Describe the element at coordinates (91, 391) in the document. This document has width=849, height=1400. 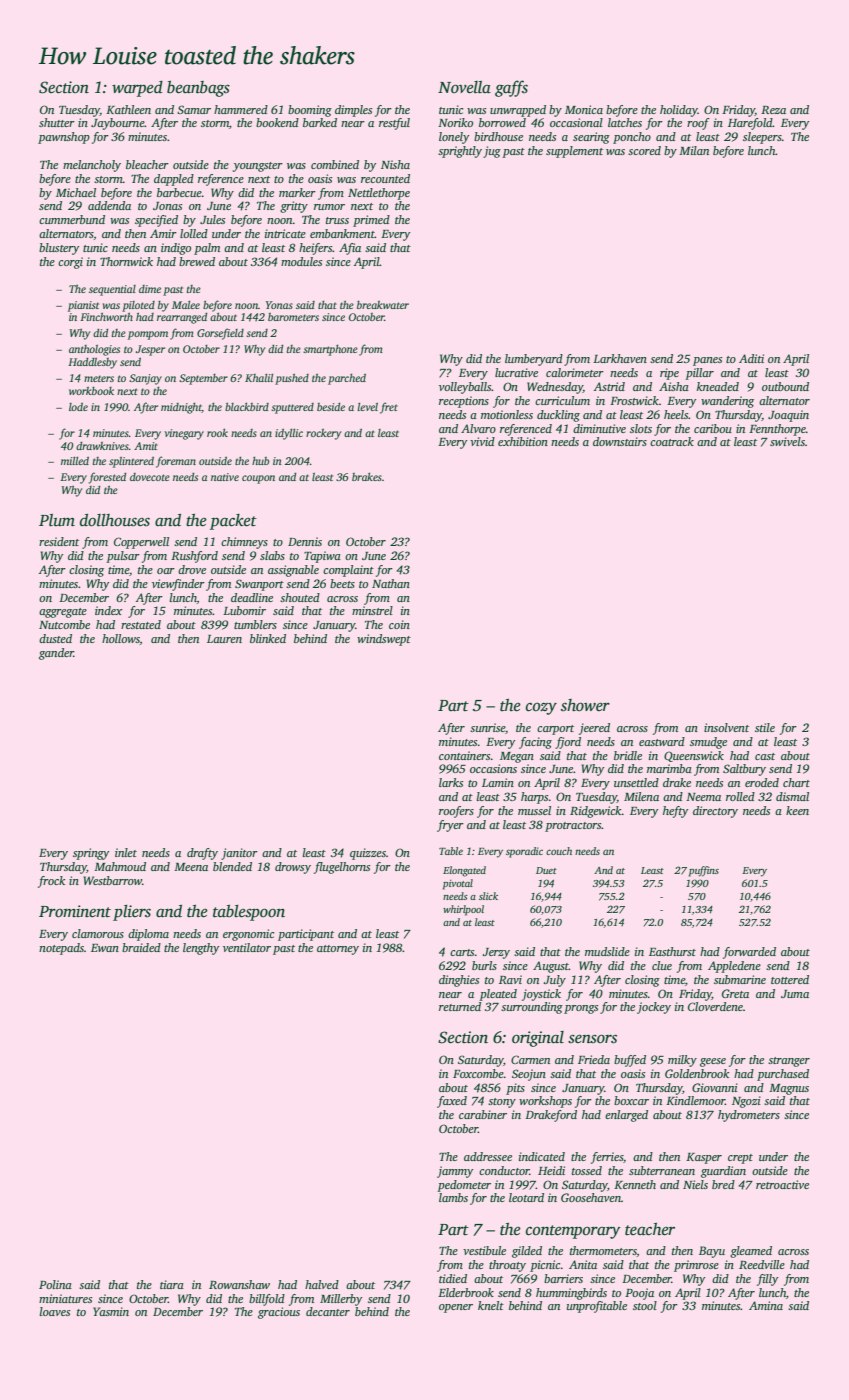
I see `workbook` at that location.
